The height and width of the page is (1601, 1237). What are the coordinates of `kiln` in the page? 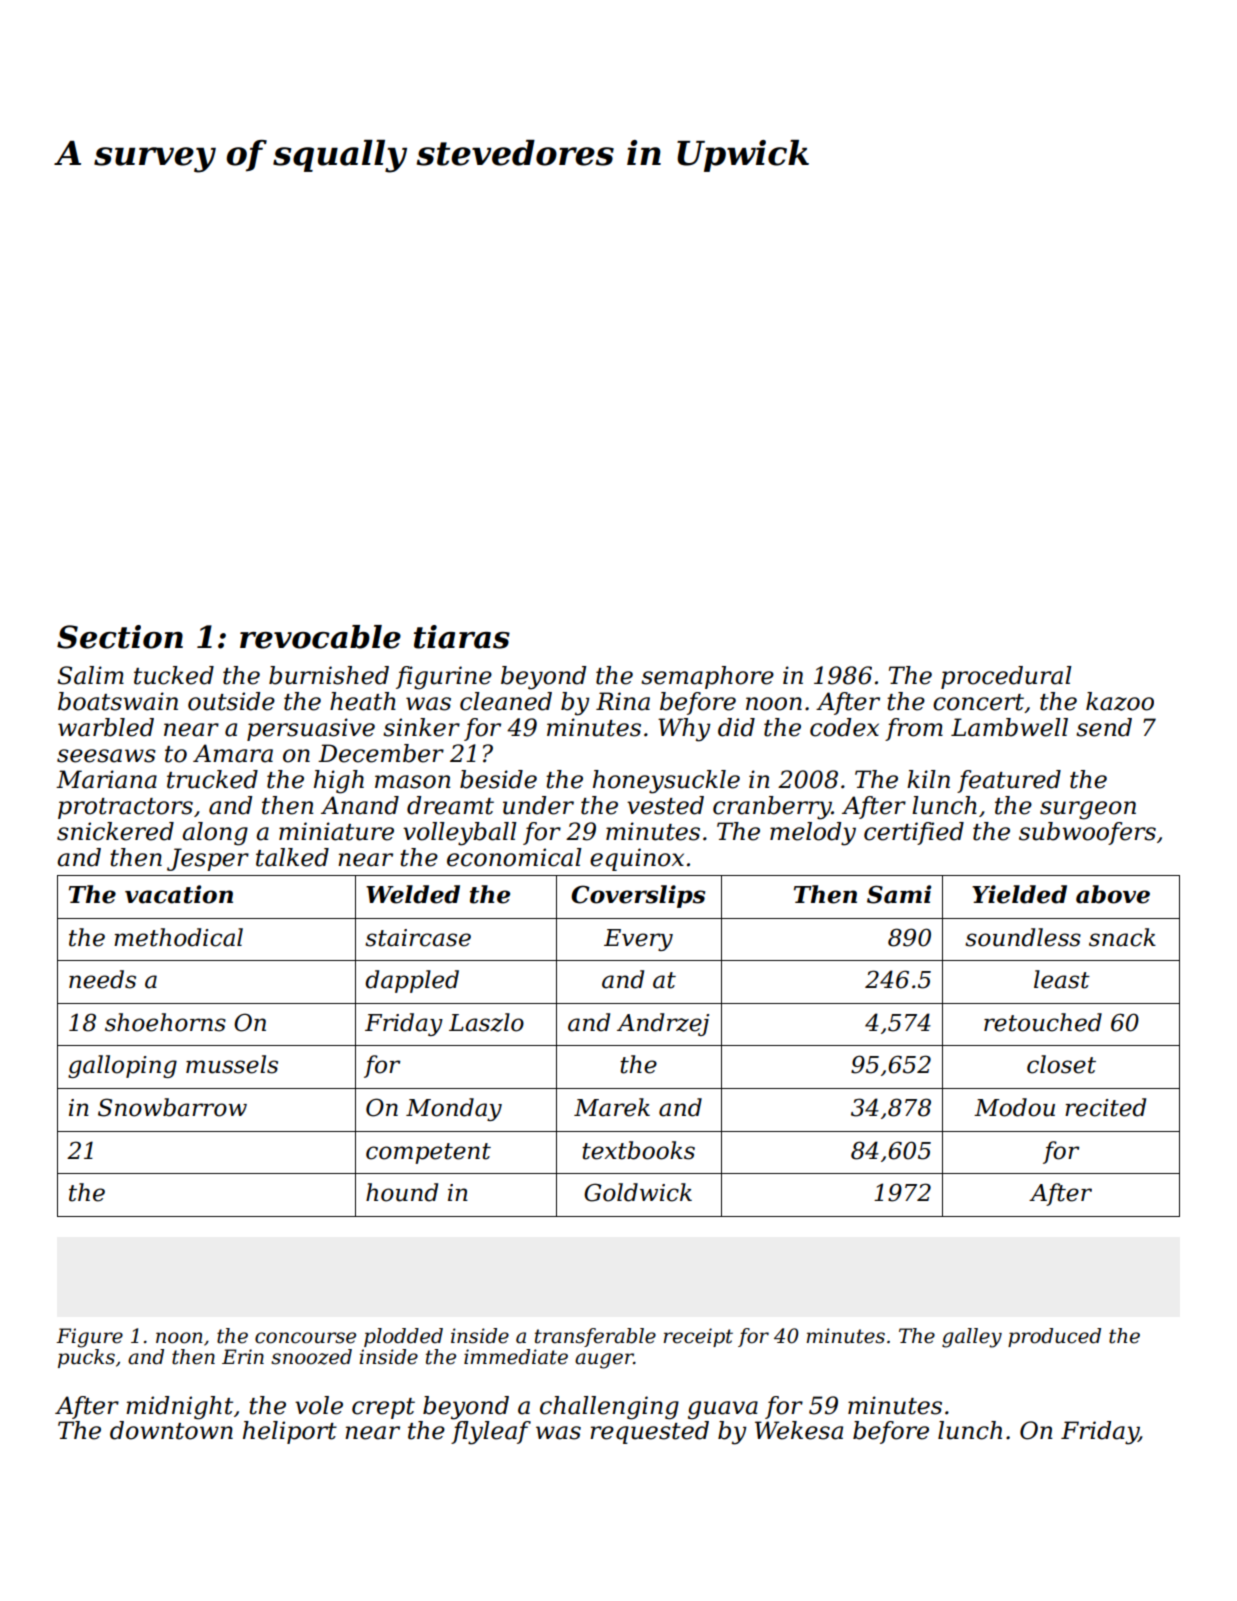 It's located at (928, 779).
